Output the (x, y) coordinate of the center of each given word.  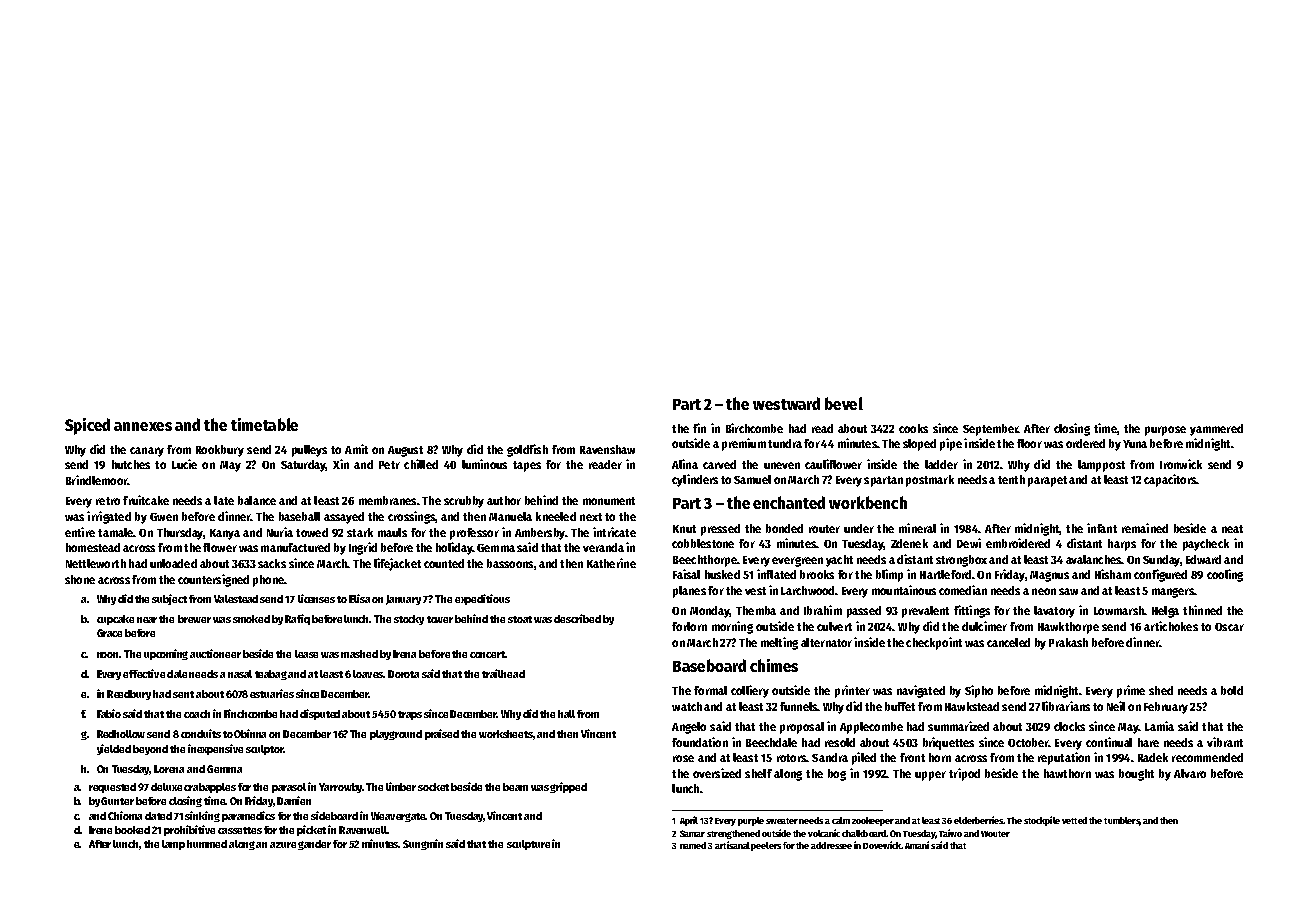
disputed (320, 714)
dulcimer (984, 626)
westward (786, 403)
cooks (913, 428)
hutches (131, 464)
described (577, 618)
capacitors (1170, 480)
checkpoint (934, 643)
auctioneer (215, 653)
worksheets (506, 735)
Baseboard (709, 665)
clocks (1069, 726)
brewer (194, 619)
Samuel (752, 479)
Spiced (87, 426)
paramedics (248, 816)
